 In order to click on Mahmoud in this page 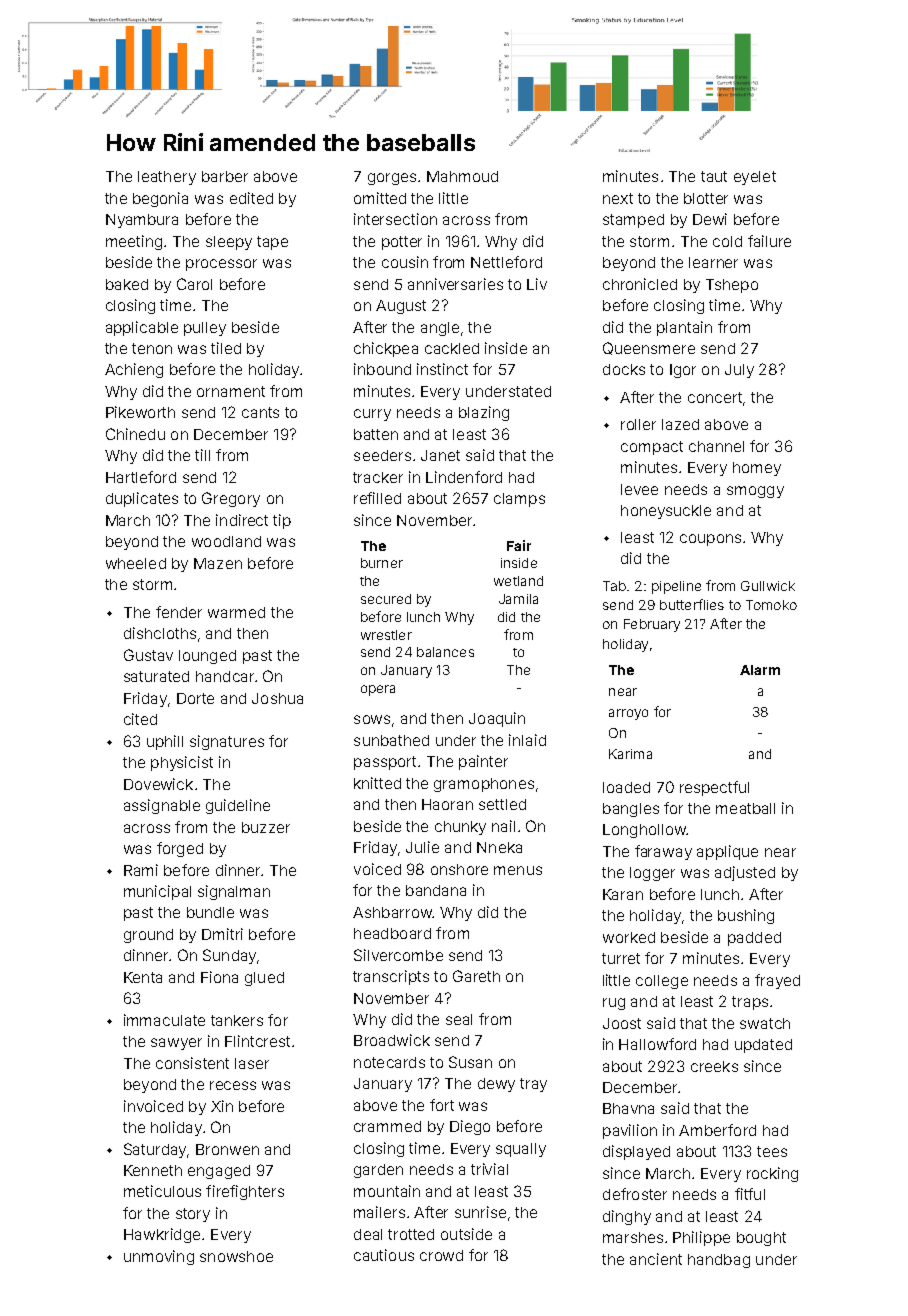, I will do `click(462, 176)`.
